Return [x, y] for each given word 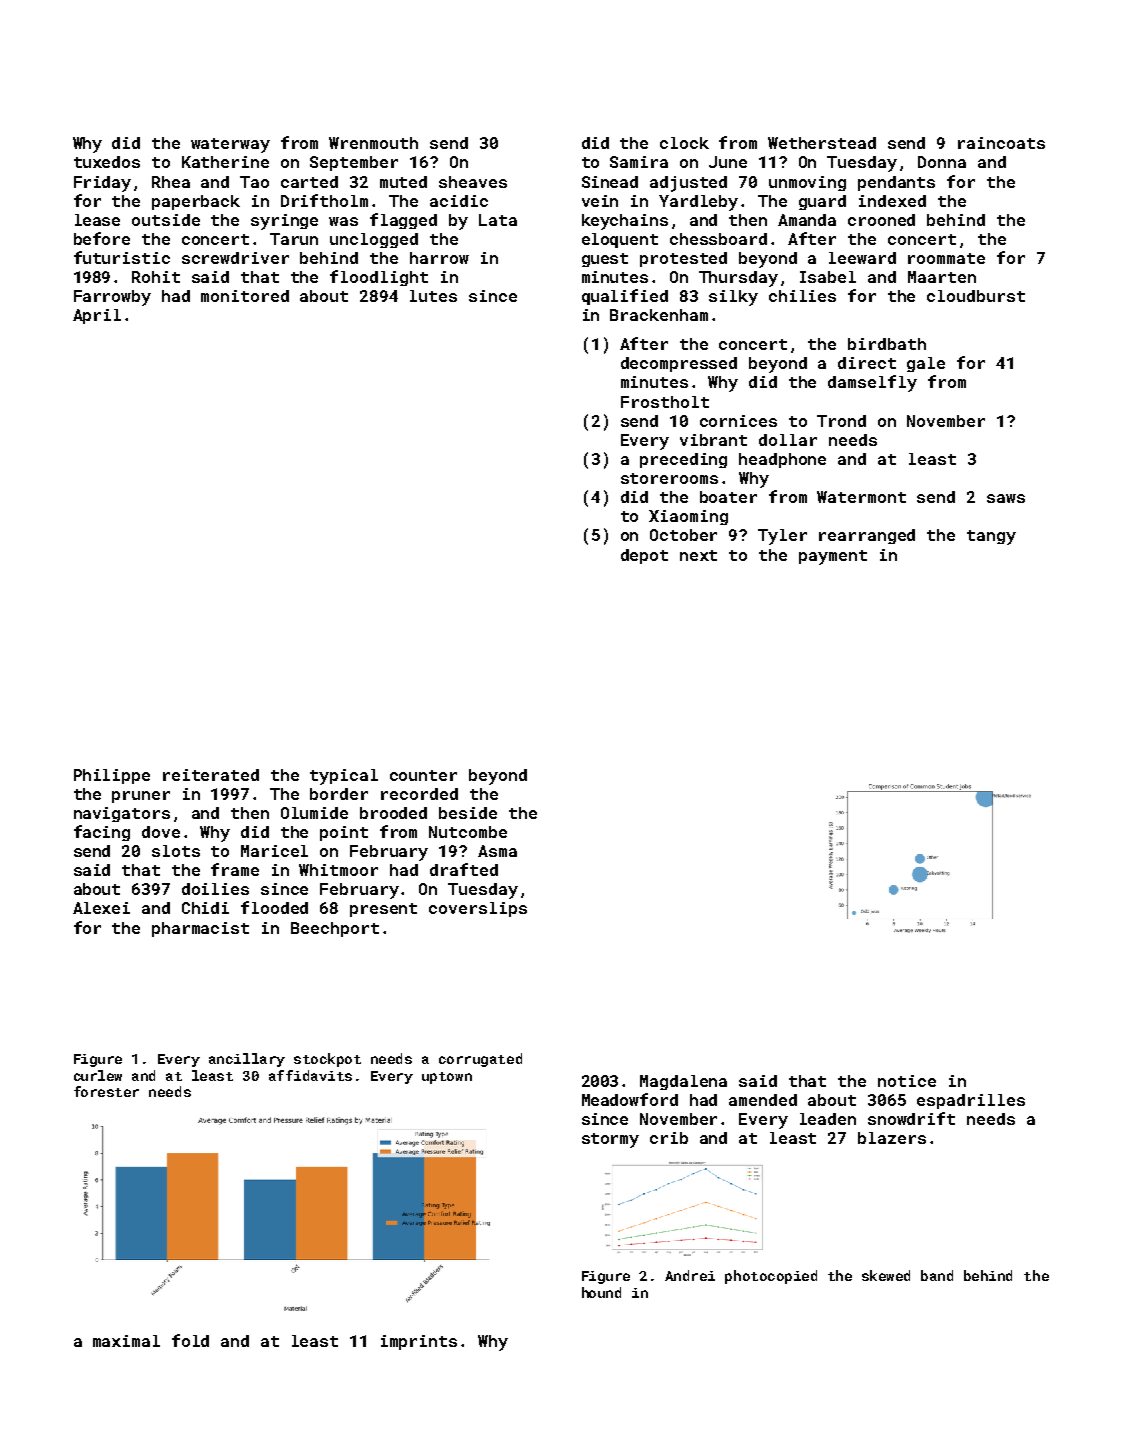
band [937, 1275]
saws [1006, 498]
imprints [419, 1342]
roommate [946, 258]
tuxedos [107, 162]
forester [106, 1091]
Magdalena [683, 1082]
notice [907, 1081]
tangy [991, 537]
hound [601, 1292]
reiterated [211, 775]
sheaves [473, 182]
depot [644, 556]
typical [344, 777]
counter [423, 775]
